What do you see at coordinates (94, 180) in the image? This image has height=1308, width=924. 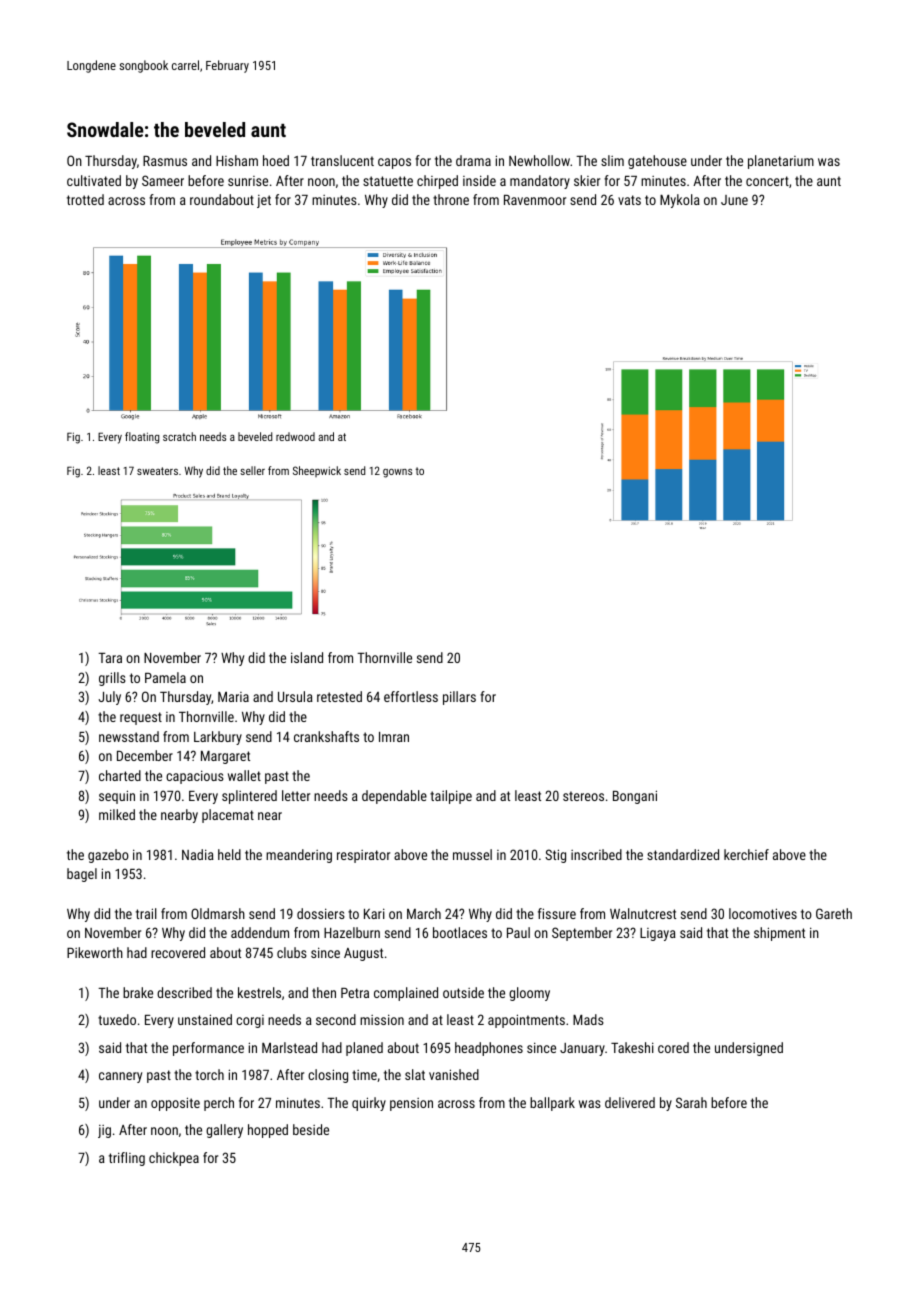 I see `cultivated` at bounding box center [94, 180].
